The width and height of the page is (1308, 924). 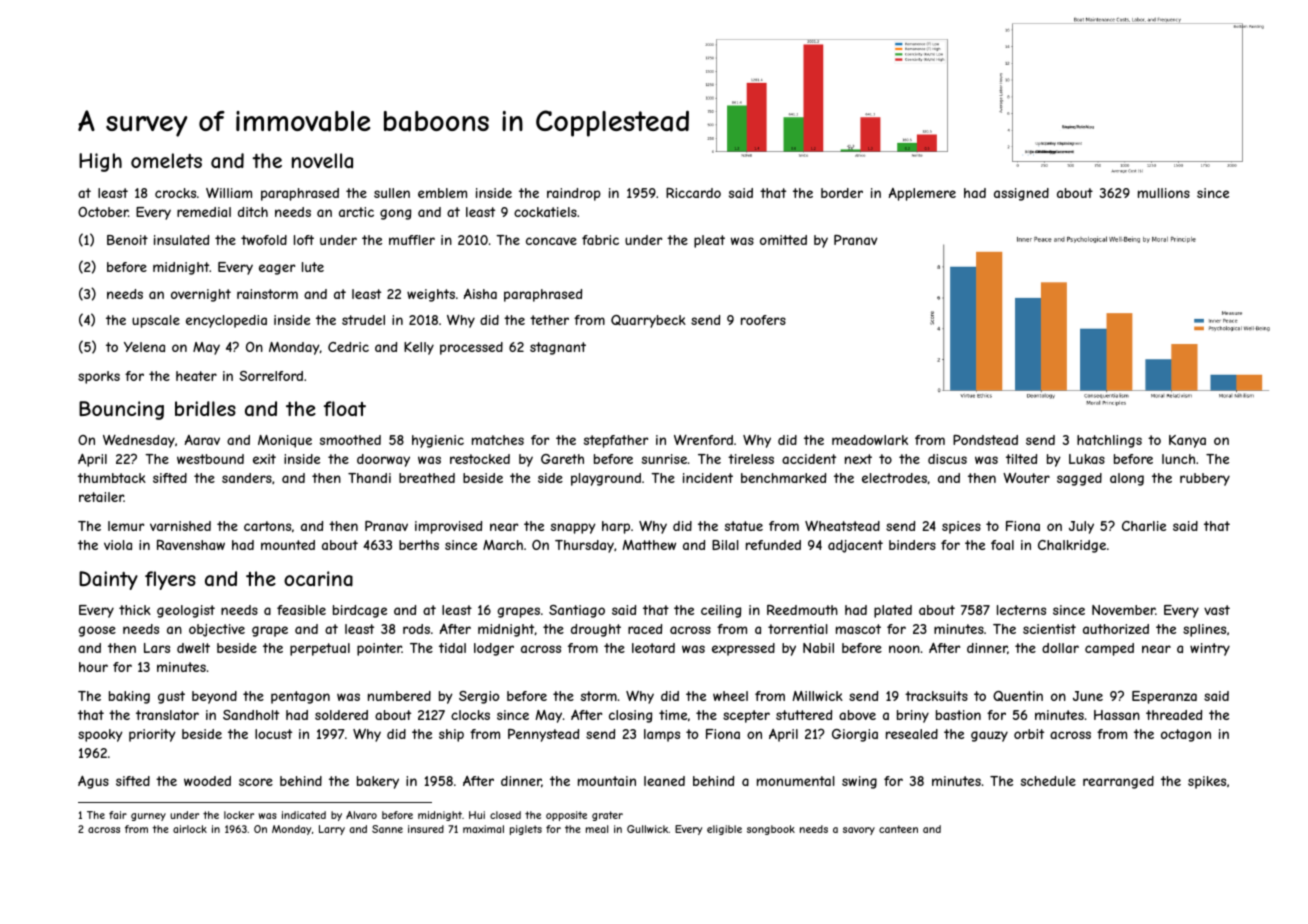 I want to click on sunrise, so click(x=664, y=459).
